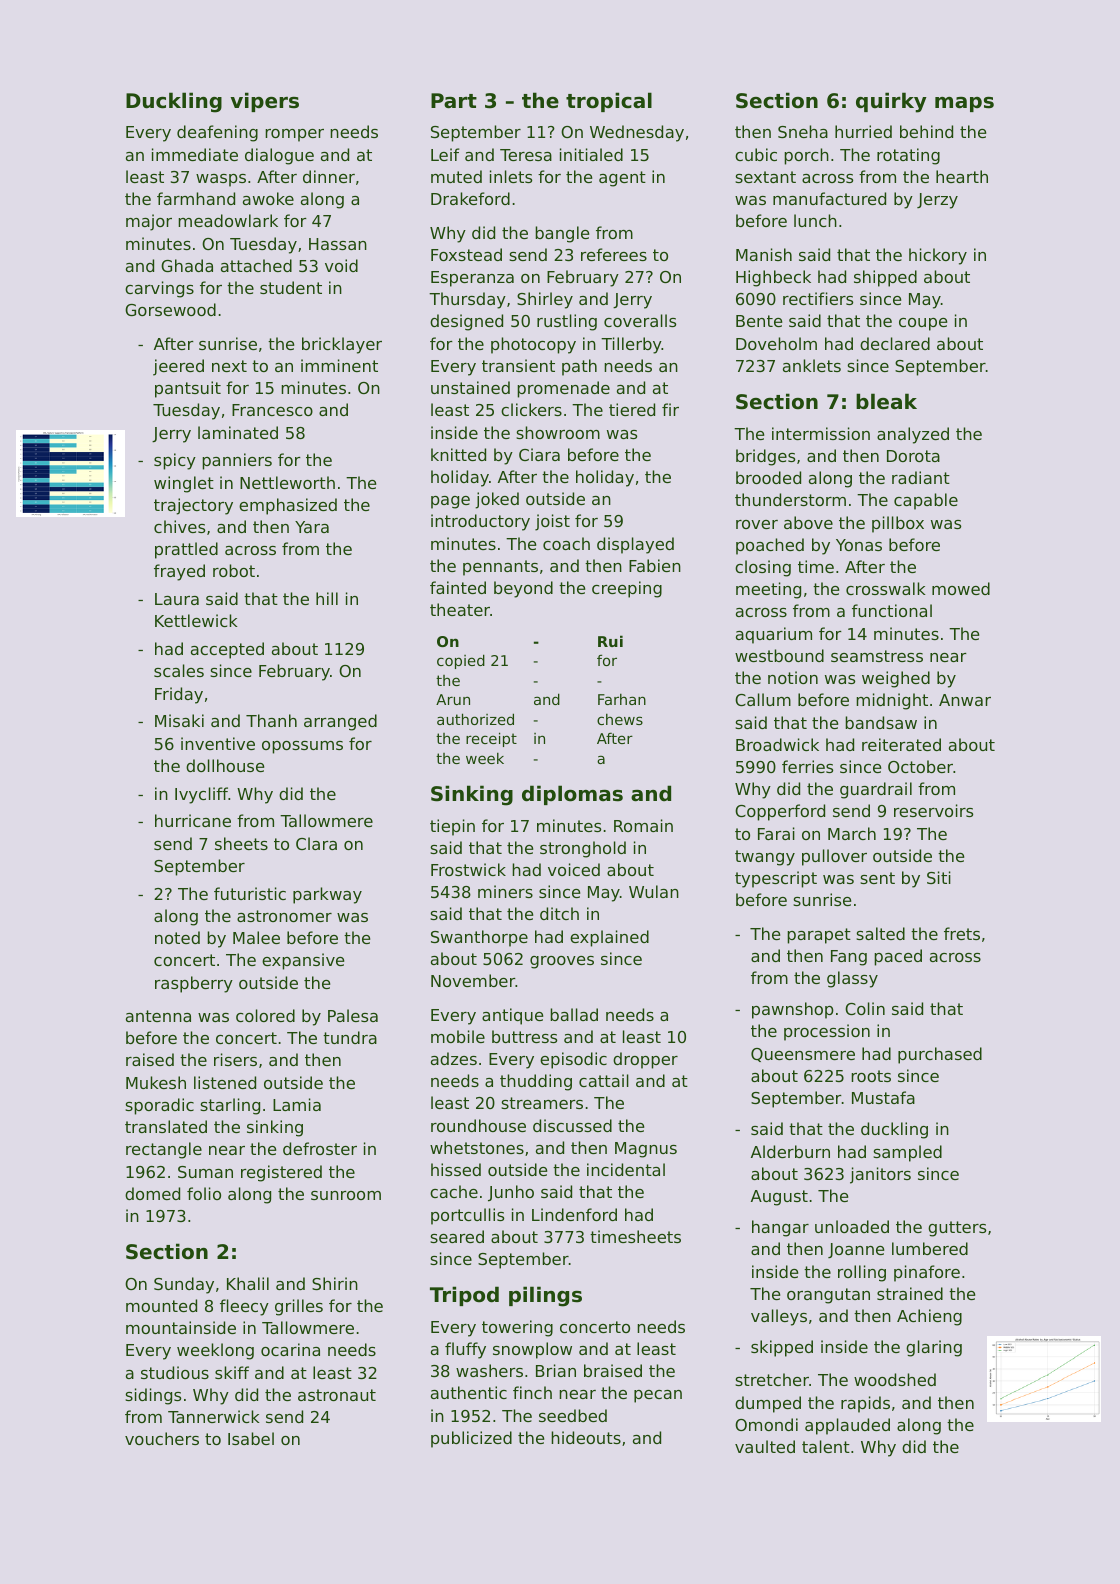  What do you see at coordinates (335, 1283) in the screenshot?
I see `Shirin` at bounding box center [335, 1283].
